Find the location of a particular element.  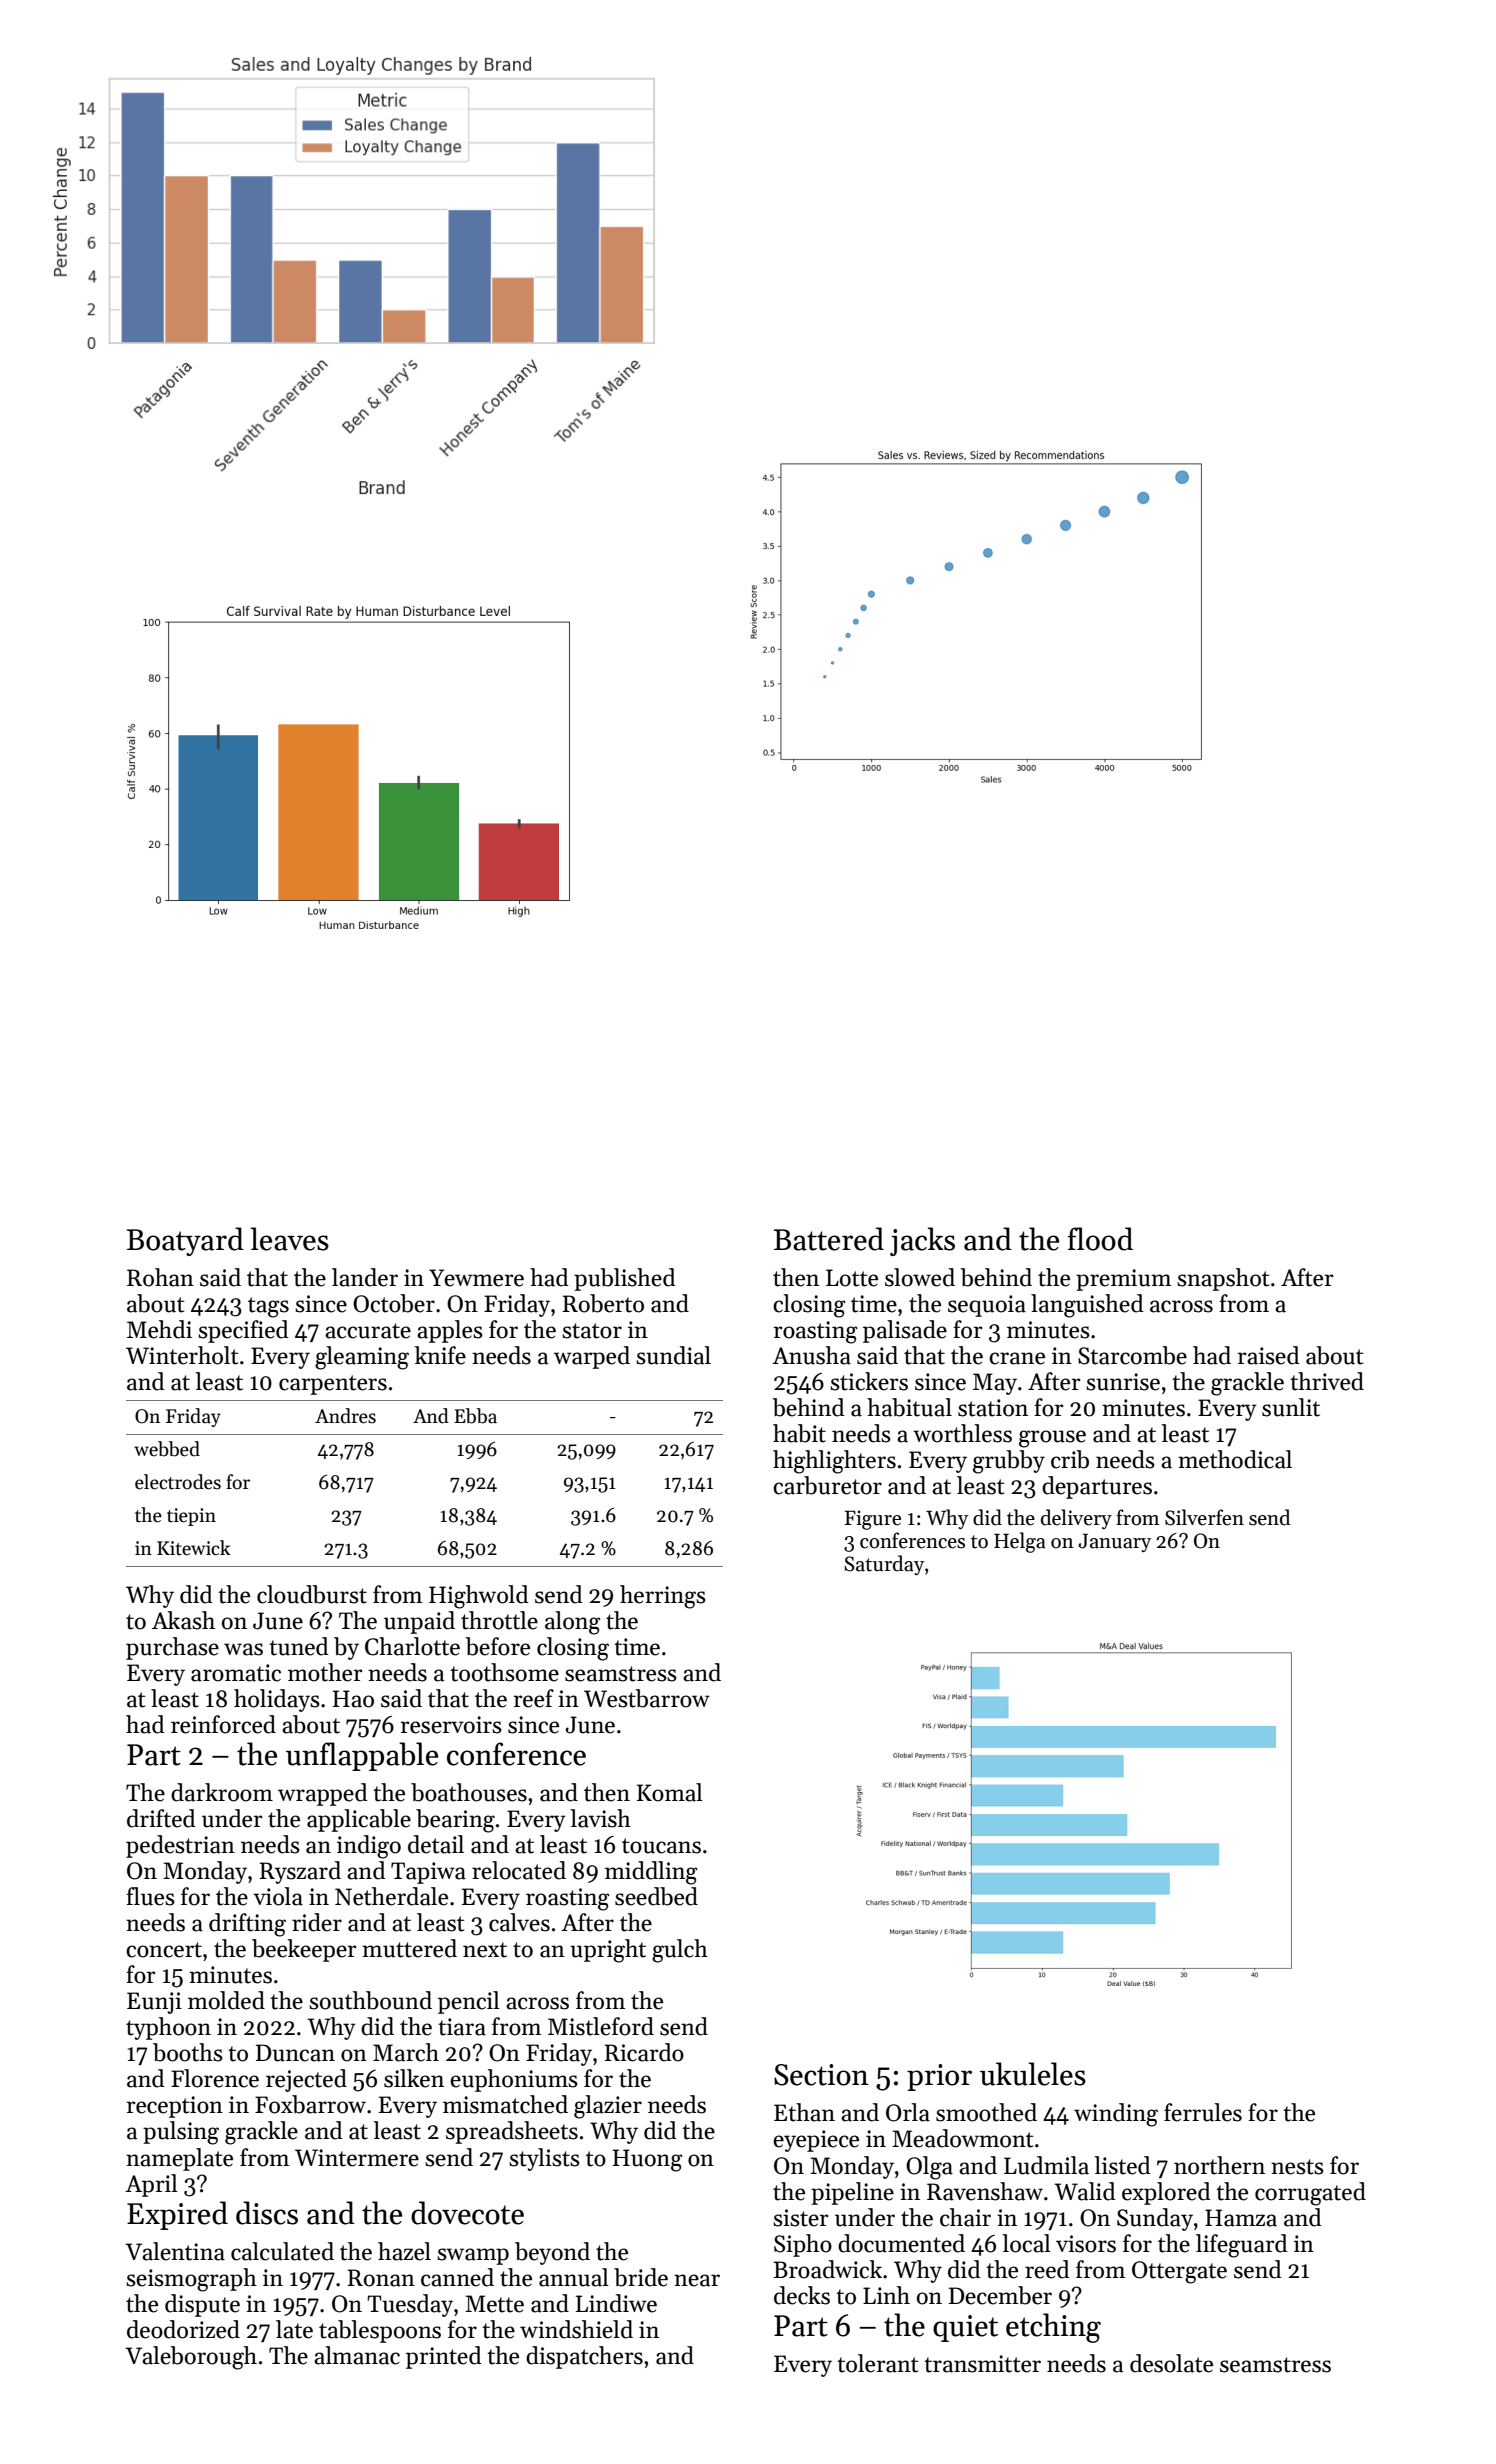

Wintermere is located at coordinates (357, 2158).
